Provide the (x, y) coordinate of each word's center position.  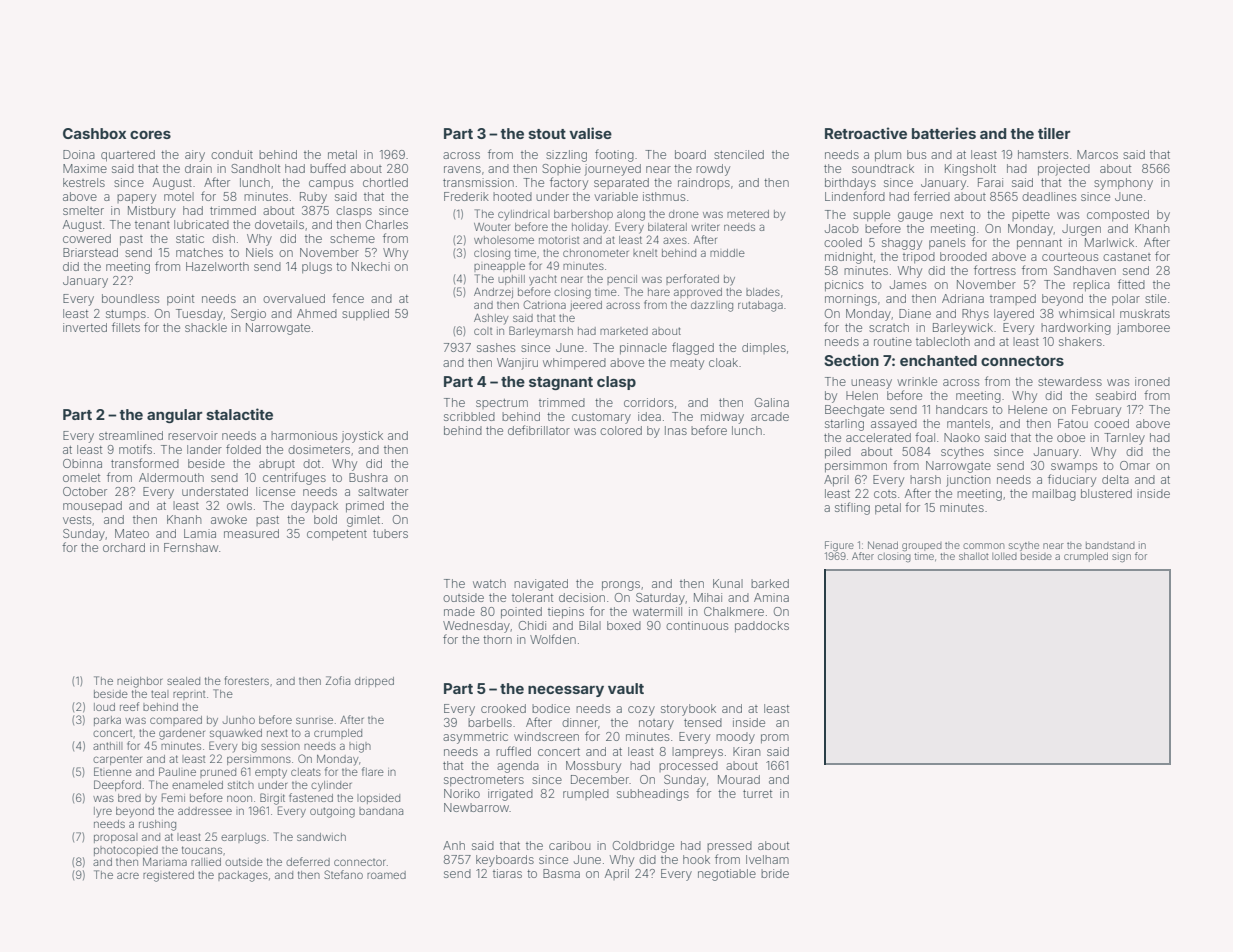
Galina (772, 402)
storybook (688, 710)
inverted (85, 327)
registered (168, 876)
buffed (328, 168)
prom (775, 739)
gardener (182, 734)
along (631, 215)
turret (757, 794)
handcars (961, 409)
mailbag (1054, 495)
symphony (1123, 184)
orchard (124, 547)
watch (489, 583)
